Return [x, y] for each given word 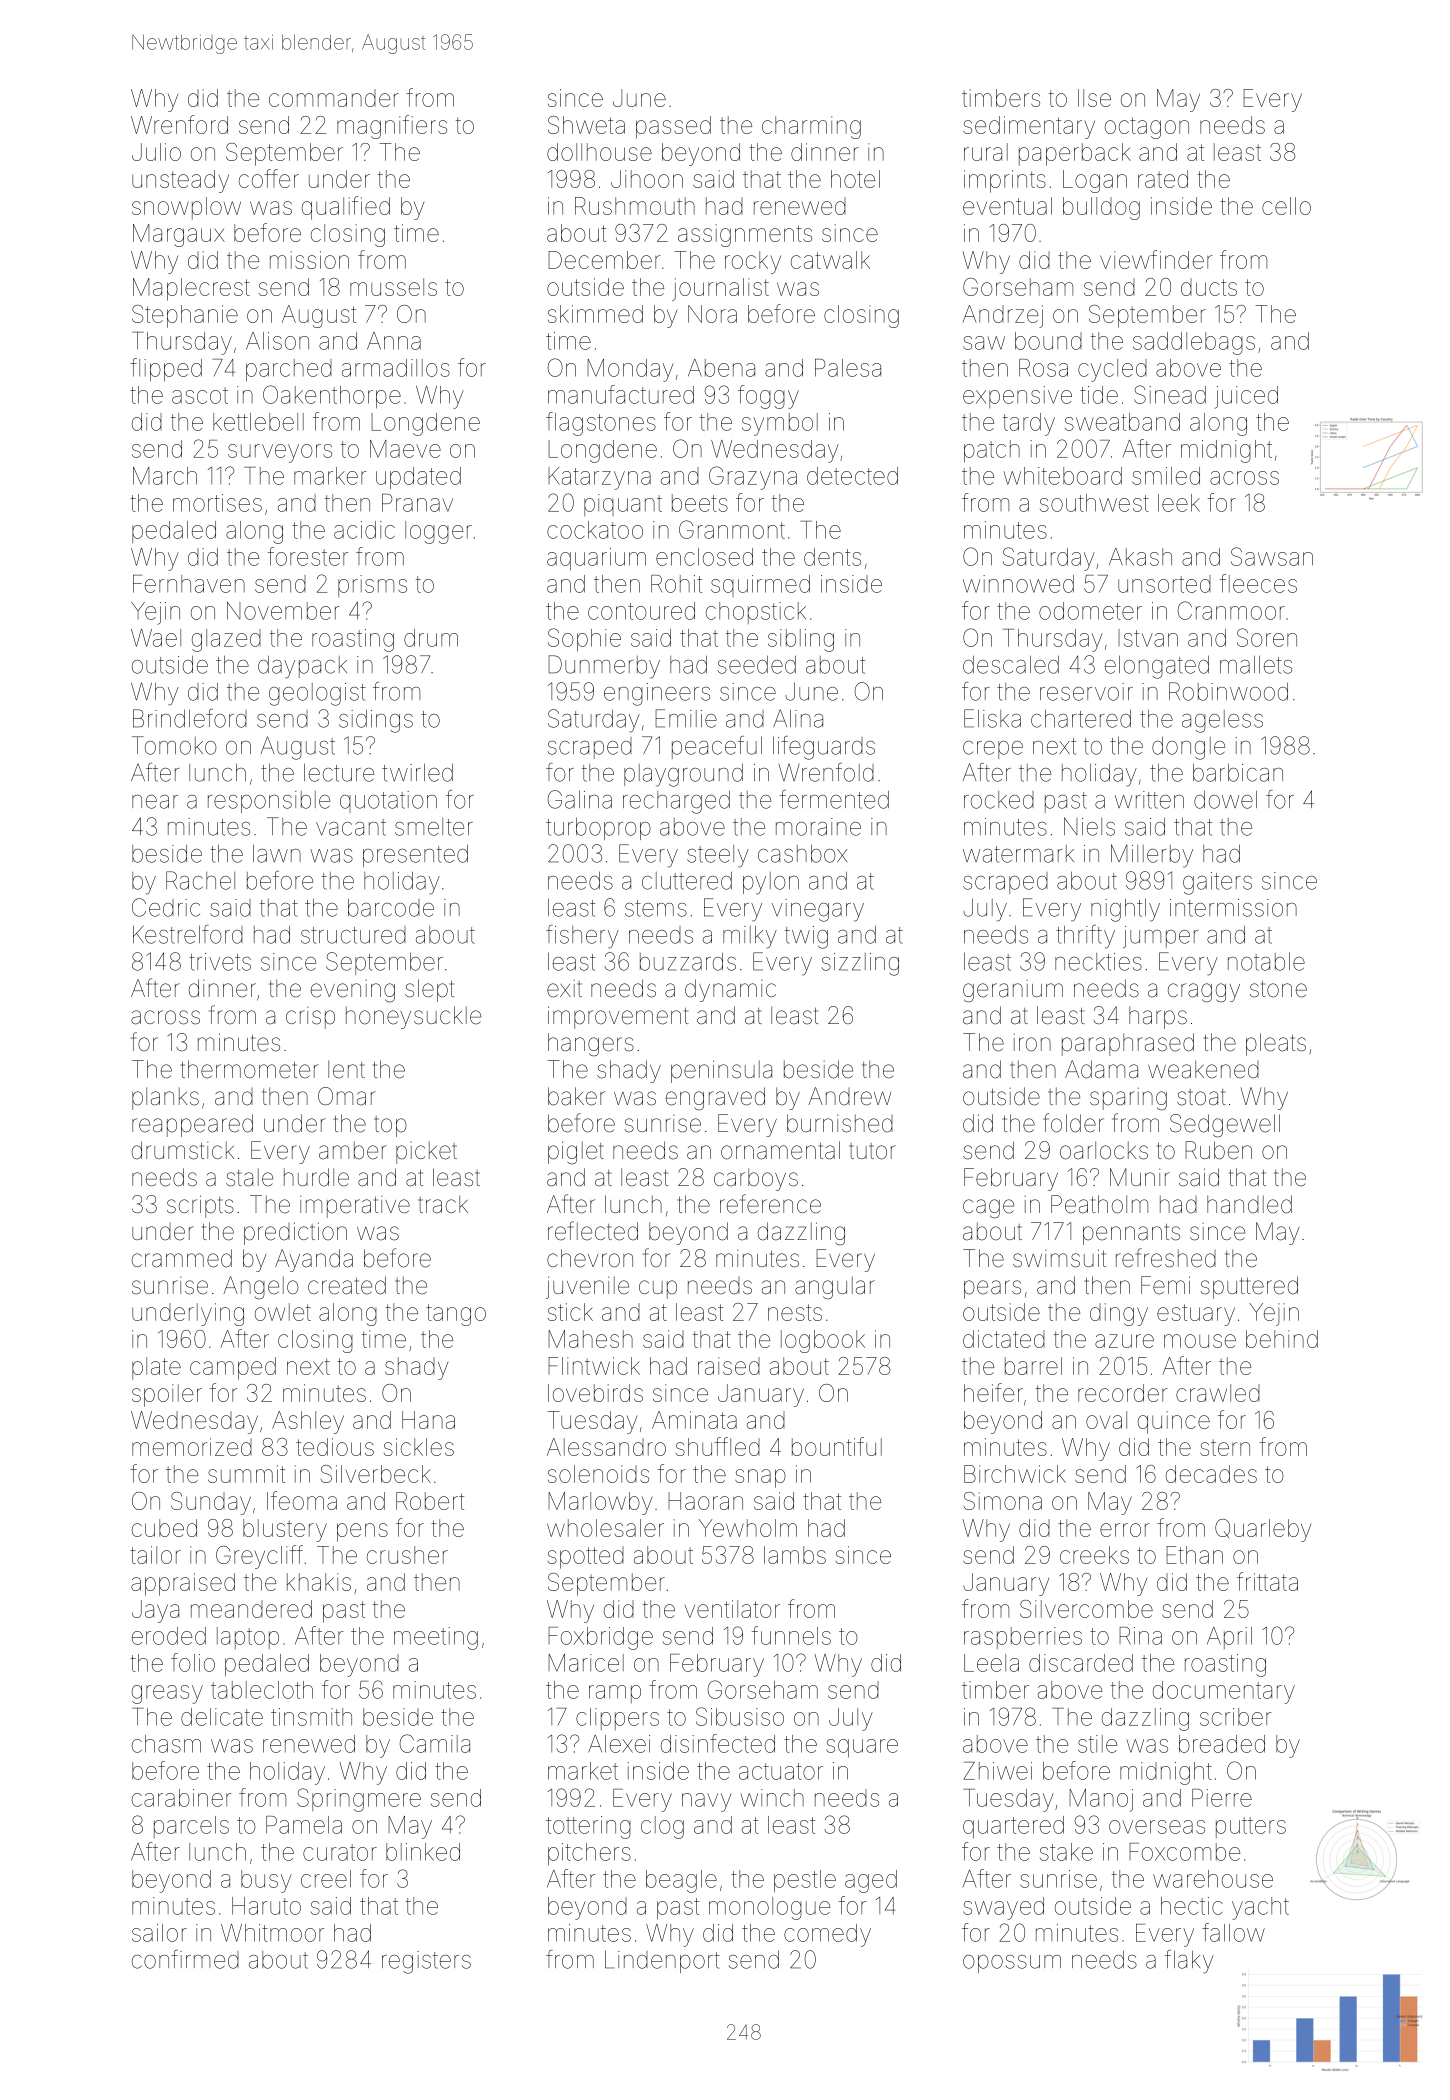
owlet [283, 1312]
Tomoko [174, 745]
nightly [1125, 910]
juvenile [587, 1287]
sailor [159, 1933]
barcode [391, 908]
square [862, 1748]
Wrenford [179, 124]
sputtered [1249, 1287]
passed [673, 127]
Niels [1089, 826]
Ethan [1194, 1555]
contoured [641, 611]
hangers [591, 1044]
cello [1286, 206]
